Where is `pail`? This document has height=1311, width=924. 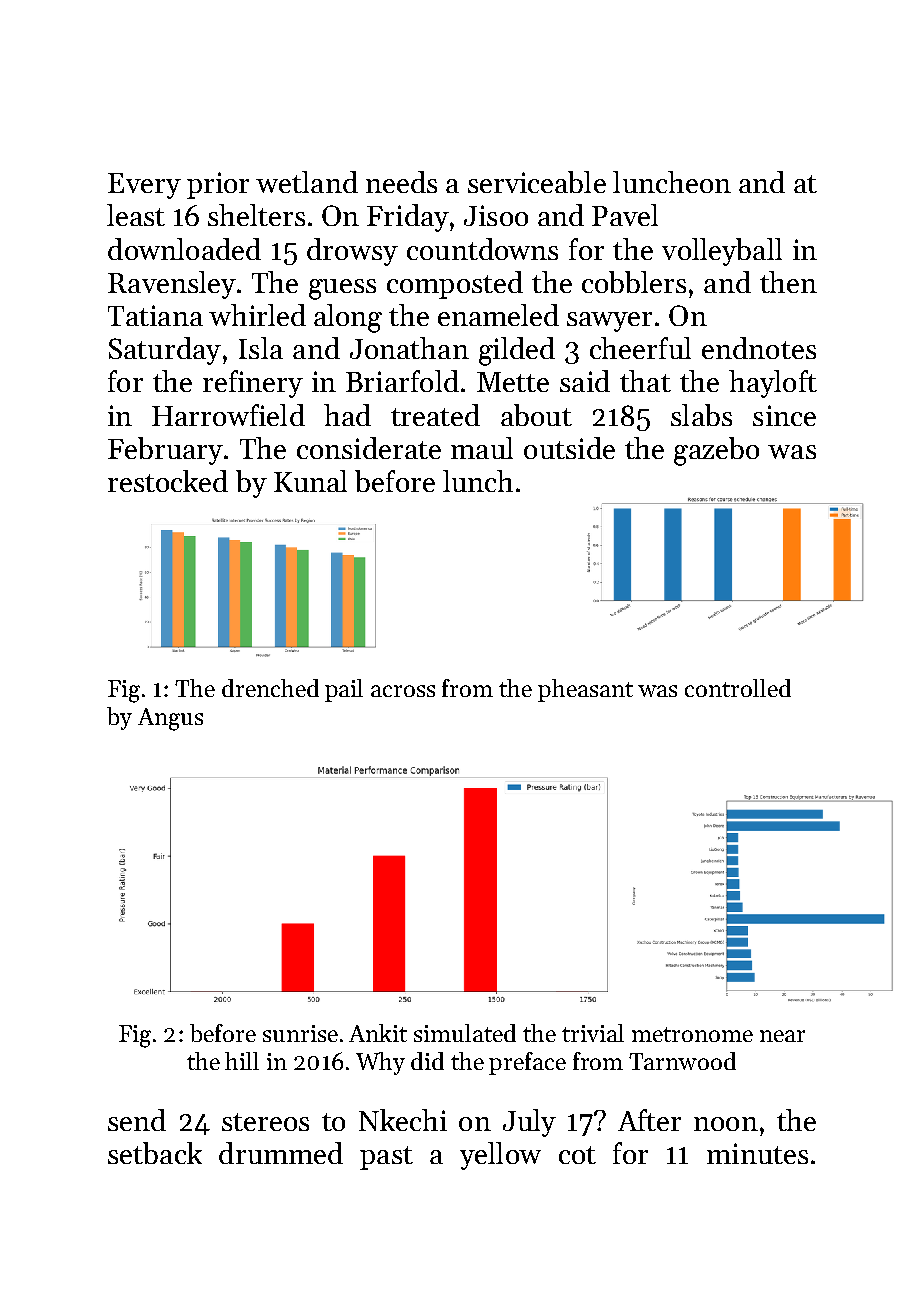
pail is located at coordinates (344, 690).
